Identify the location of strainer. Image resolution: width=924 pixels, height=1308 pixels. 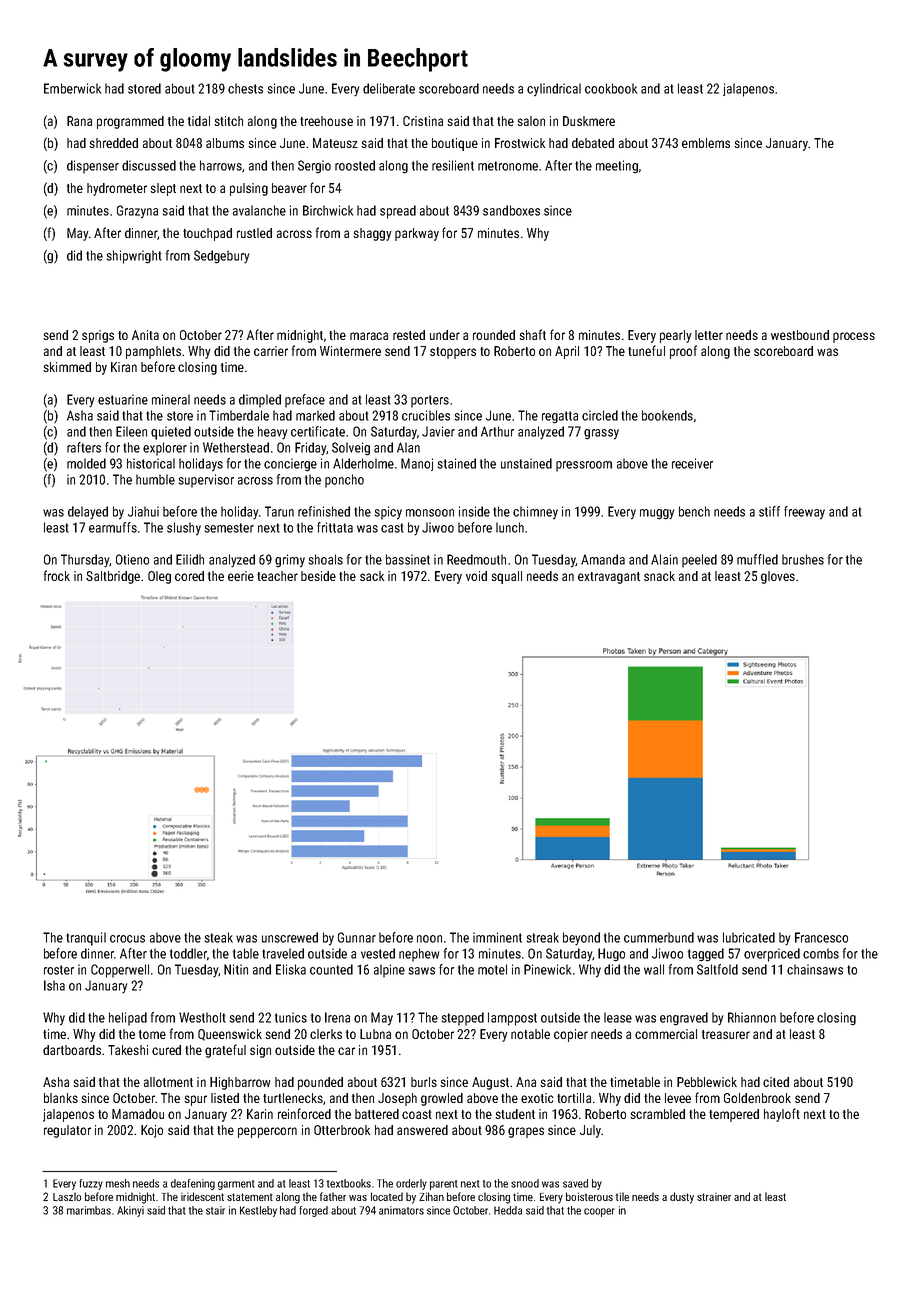
(714, 1196).
